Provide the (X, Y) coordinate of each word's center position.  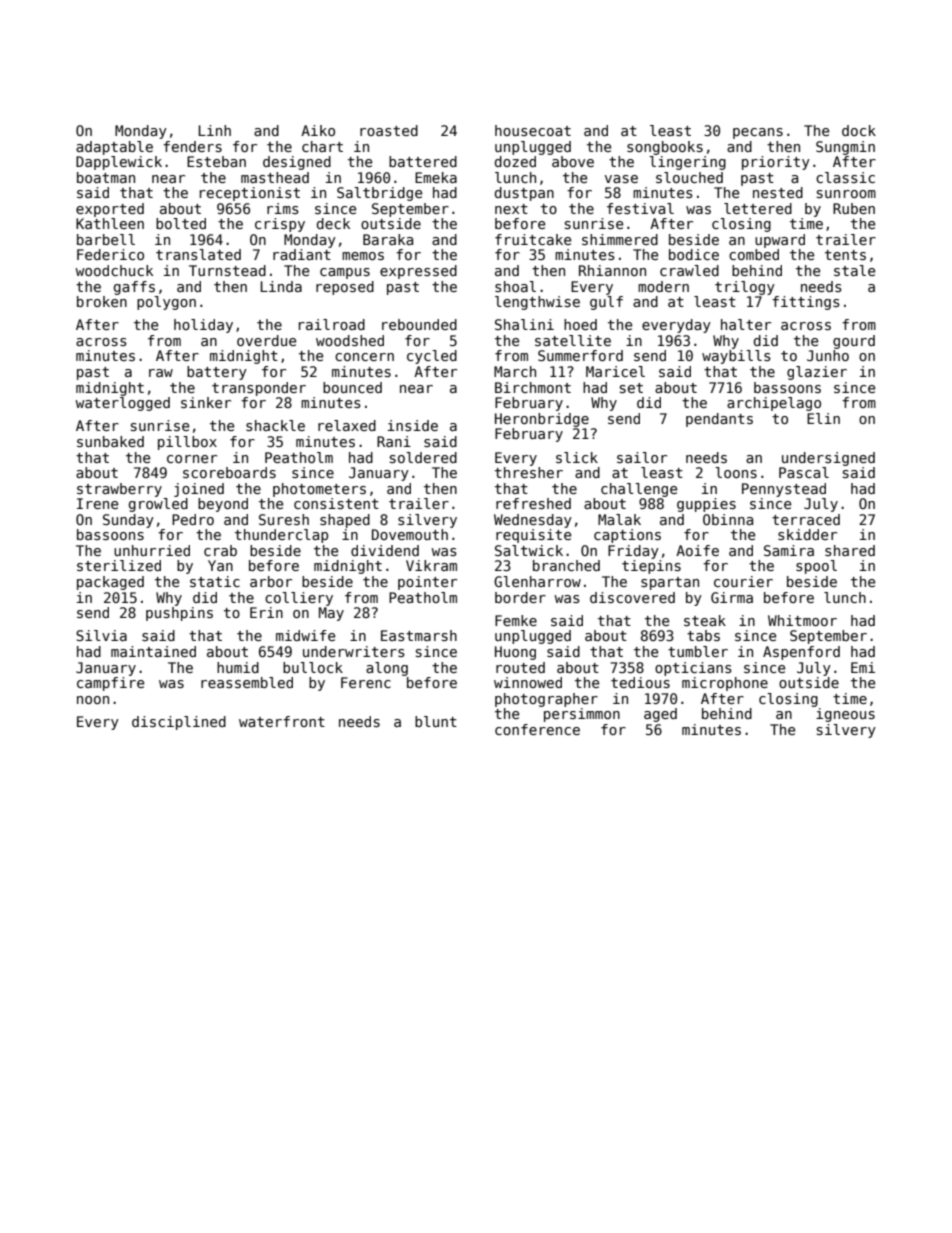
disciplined (179, 723)
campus (345, 273)
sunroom (846, 194)
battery (217, 373)
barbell (106, 239)
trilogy (745, 288)
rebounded (419, 324)
